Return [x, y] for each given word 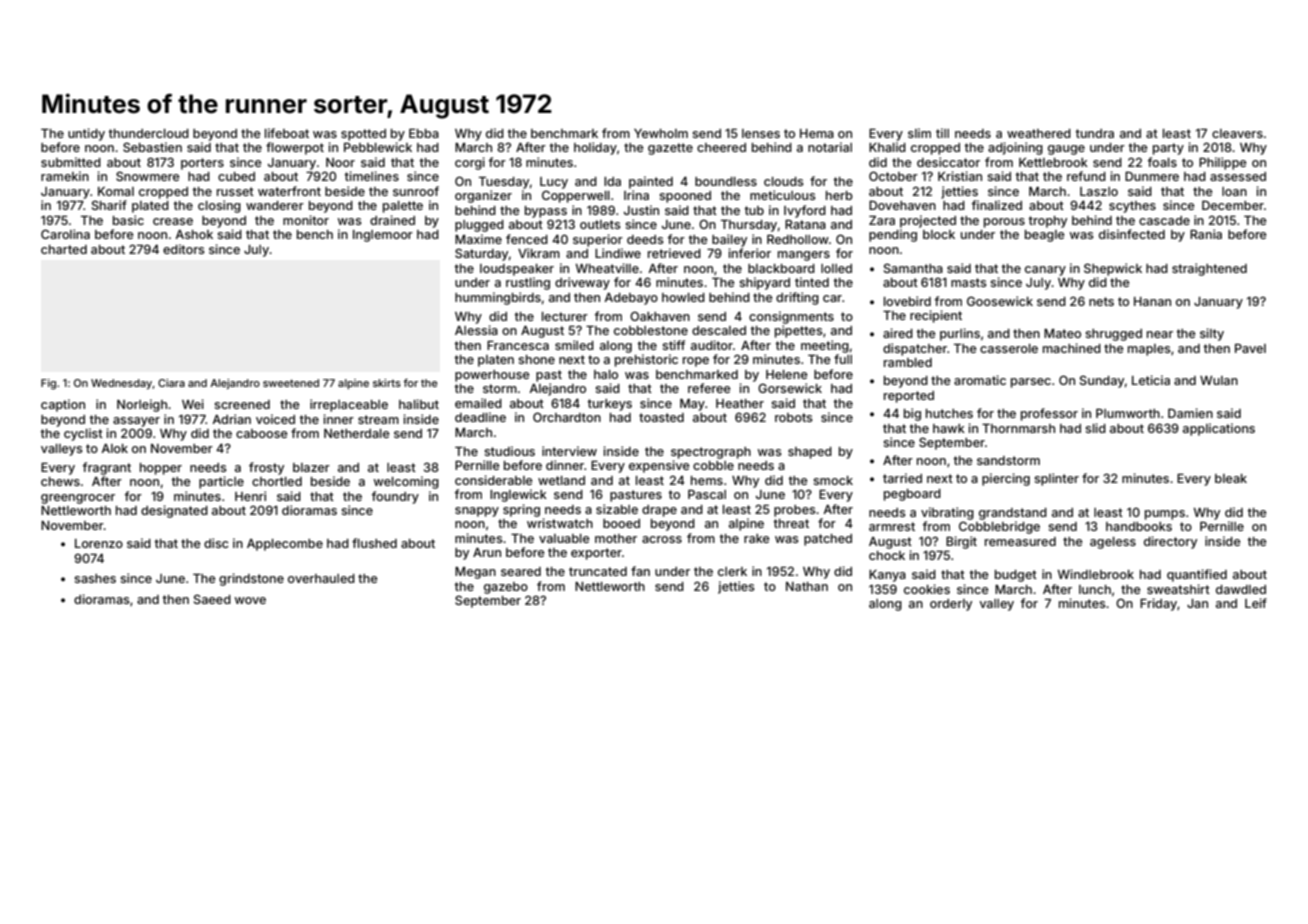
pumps [1165, 515]
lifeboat [287, 133]
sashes [95, 578]
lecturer [565, 316]
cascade [1164, 220]
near [1160, 334]
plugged [479, 226]
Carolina [65, 234]
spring [521, 510]
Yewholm [661, 133]
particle [221, 482]
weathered [1039, 133]
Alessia [476, 330]
